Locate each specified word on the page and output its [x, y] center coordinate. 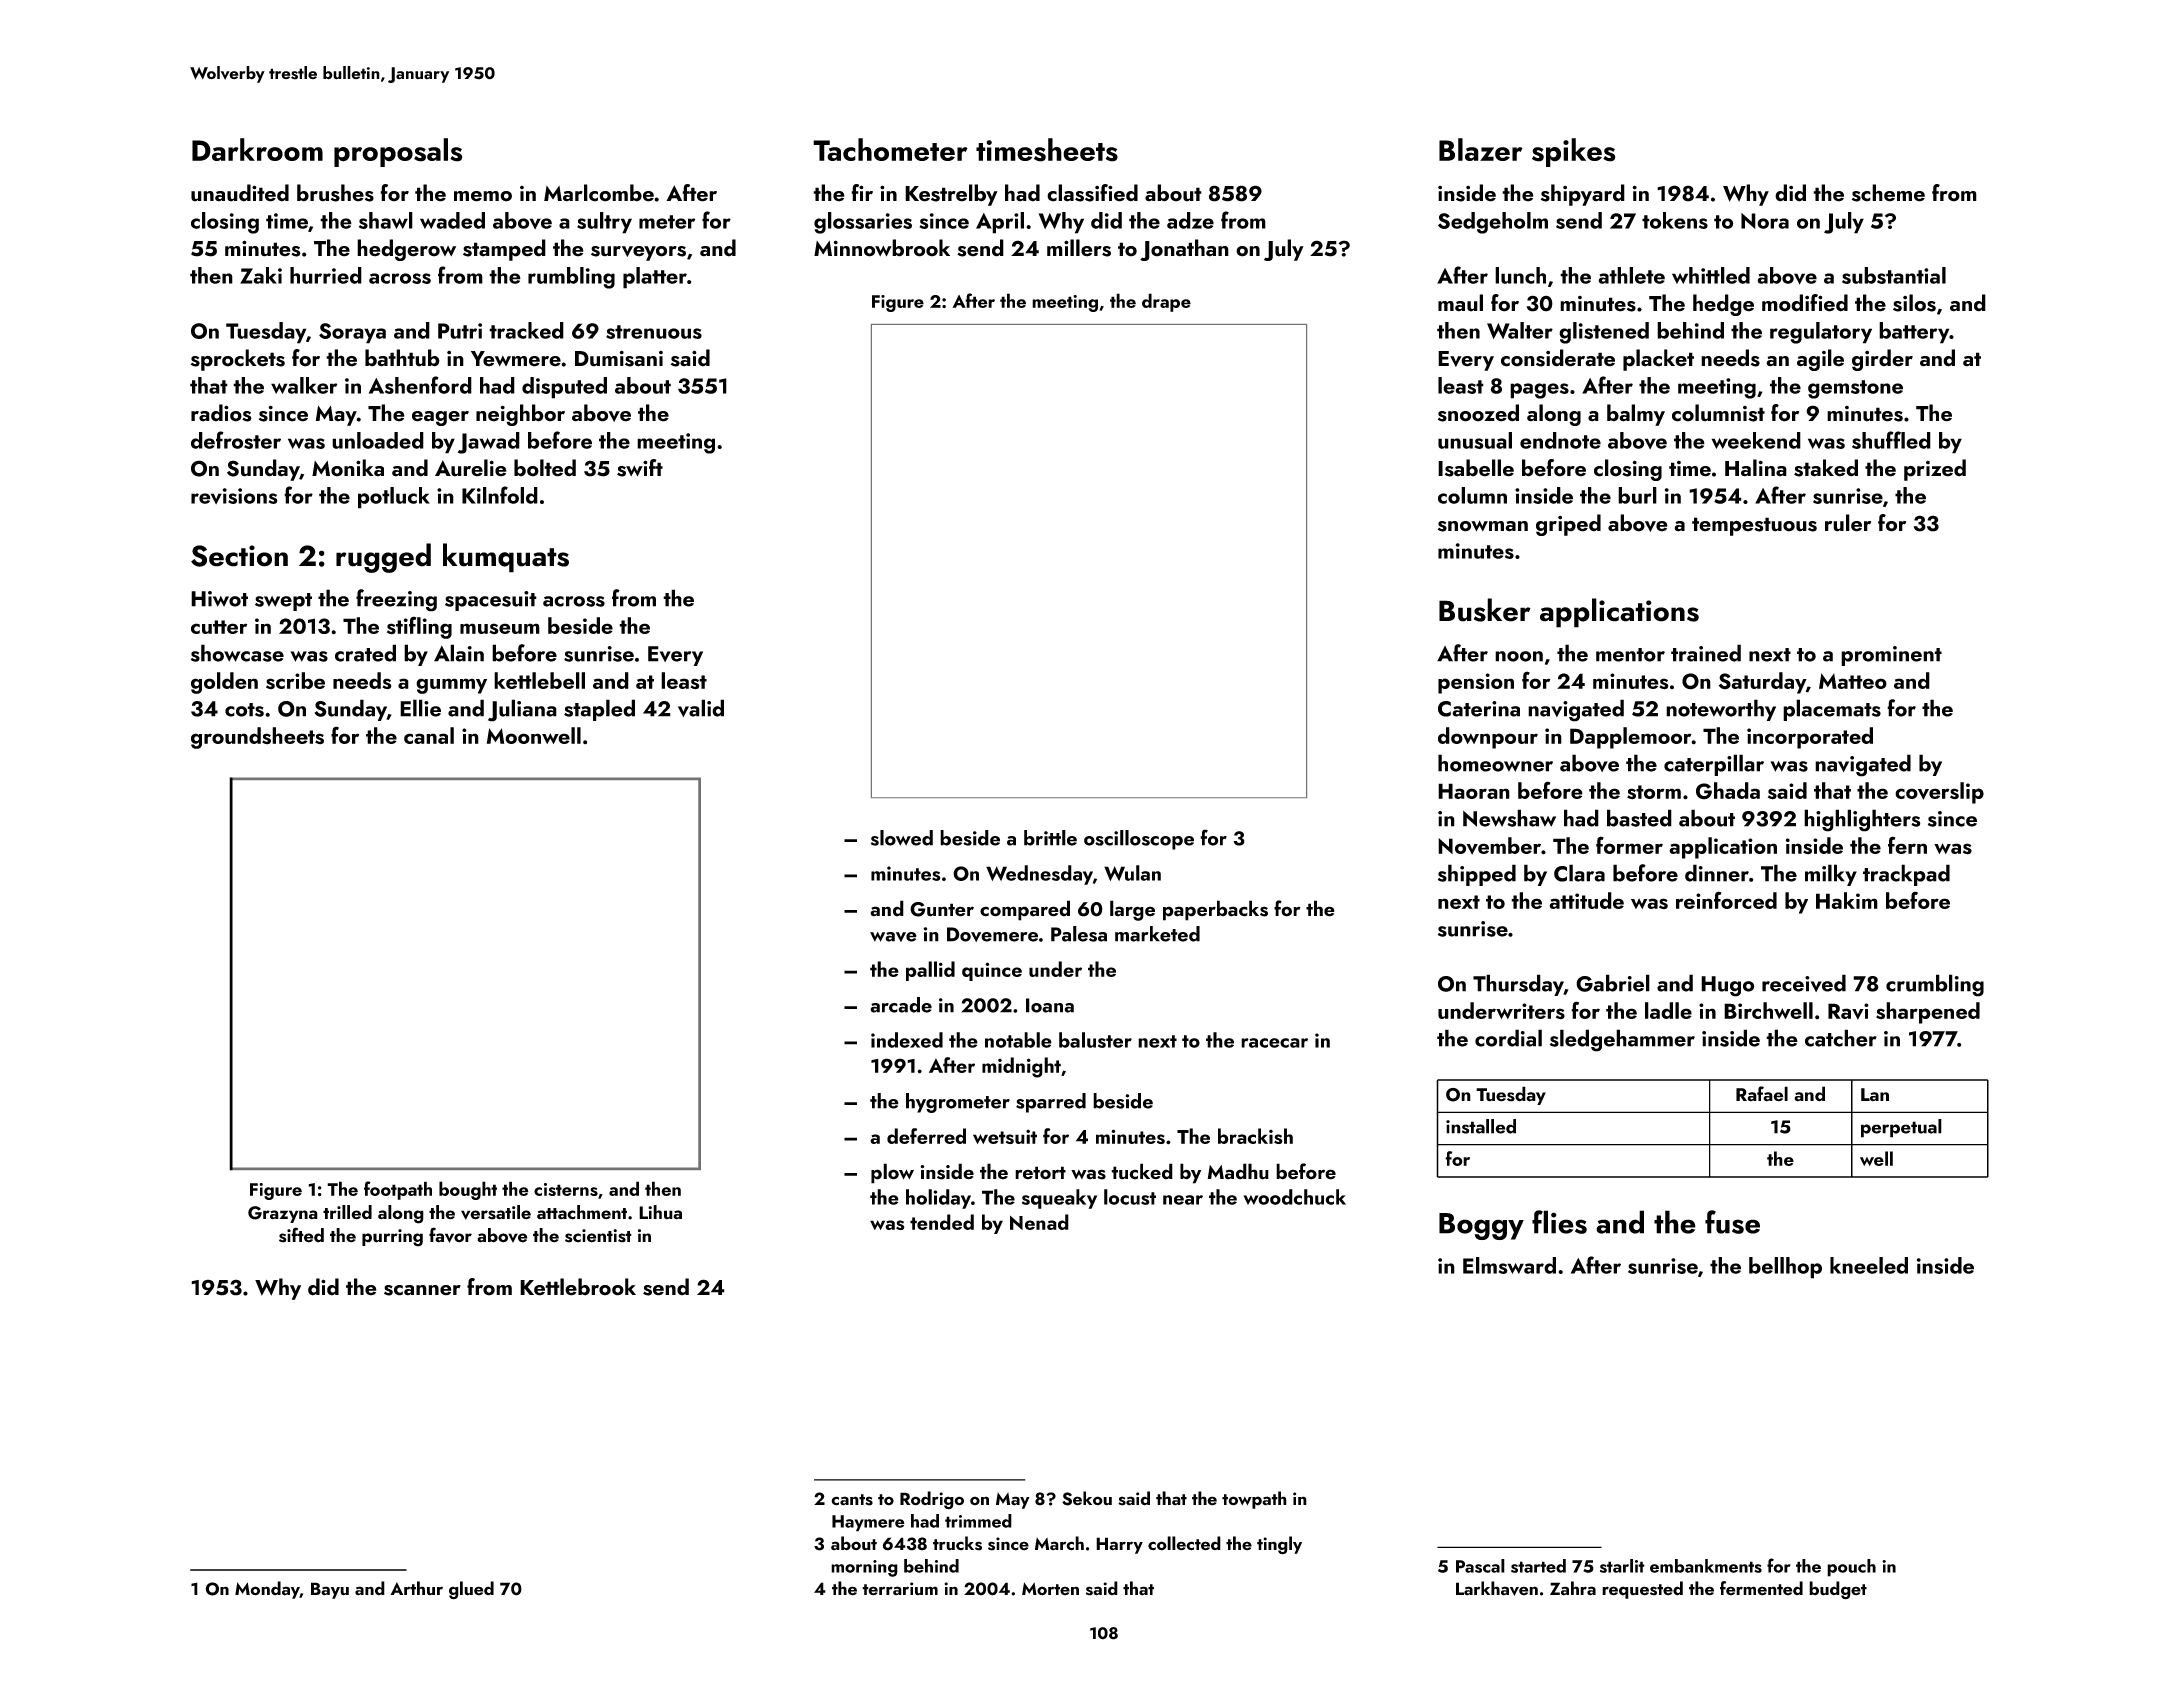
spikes [1573, 152]
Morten [1050, 1589]
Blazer [1481, 149]
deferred [926, 1136]
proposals [398, 152]
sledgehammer [1622, 1040]
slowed [902, 838]
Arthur [416, 1588]
